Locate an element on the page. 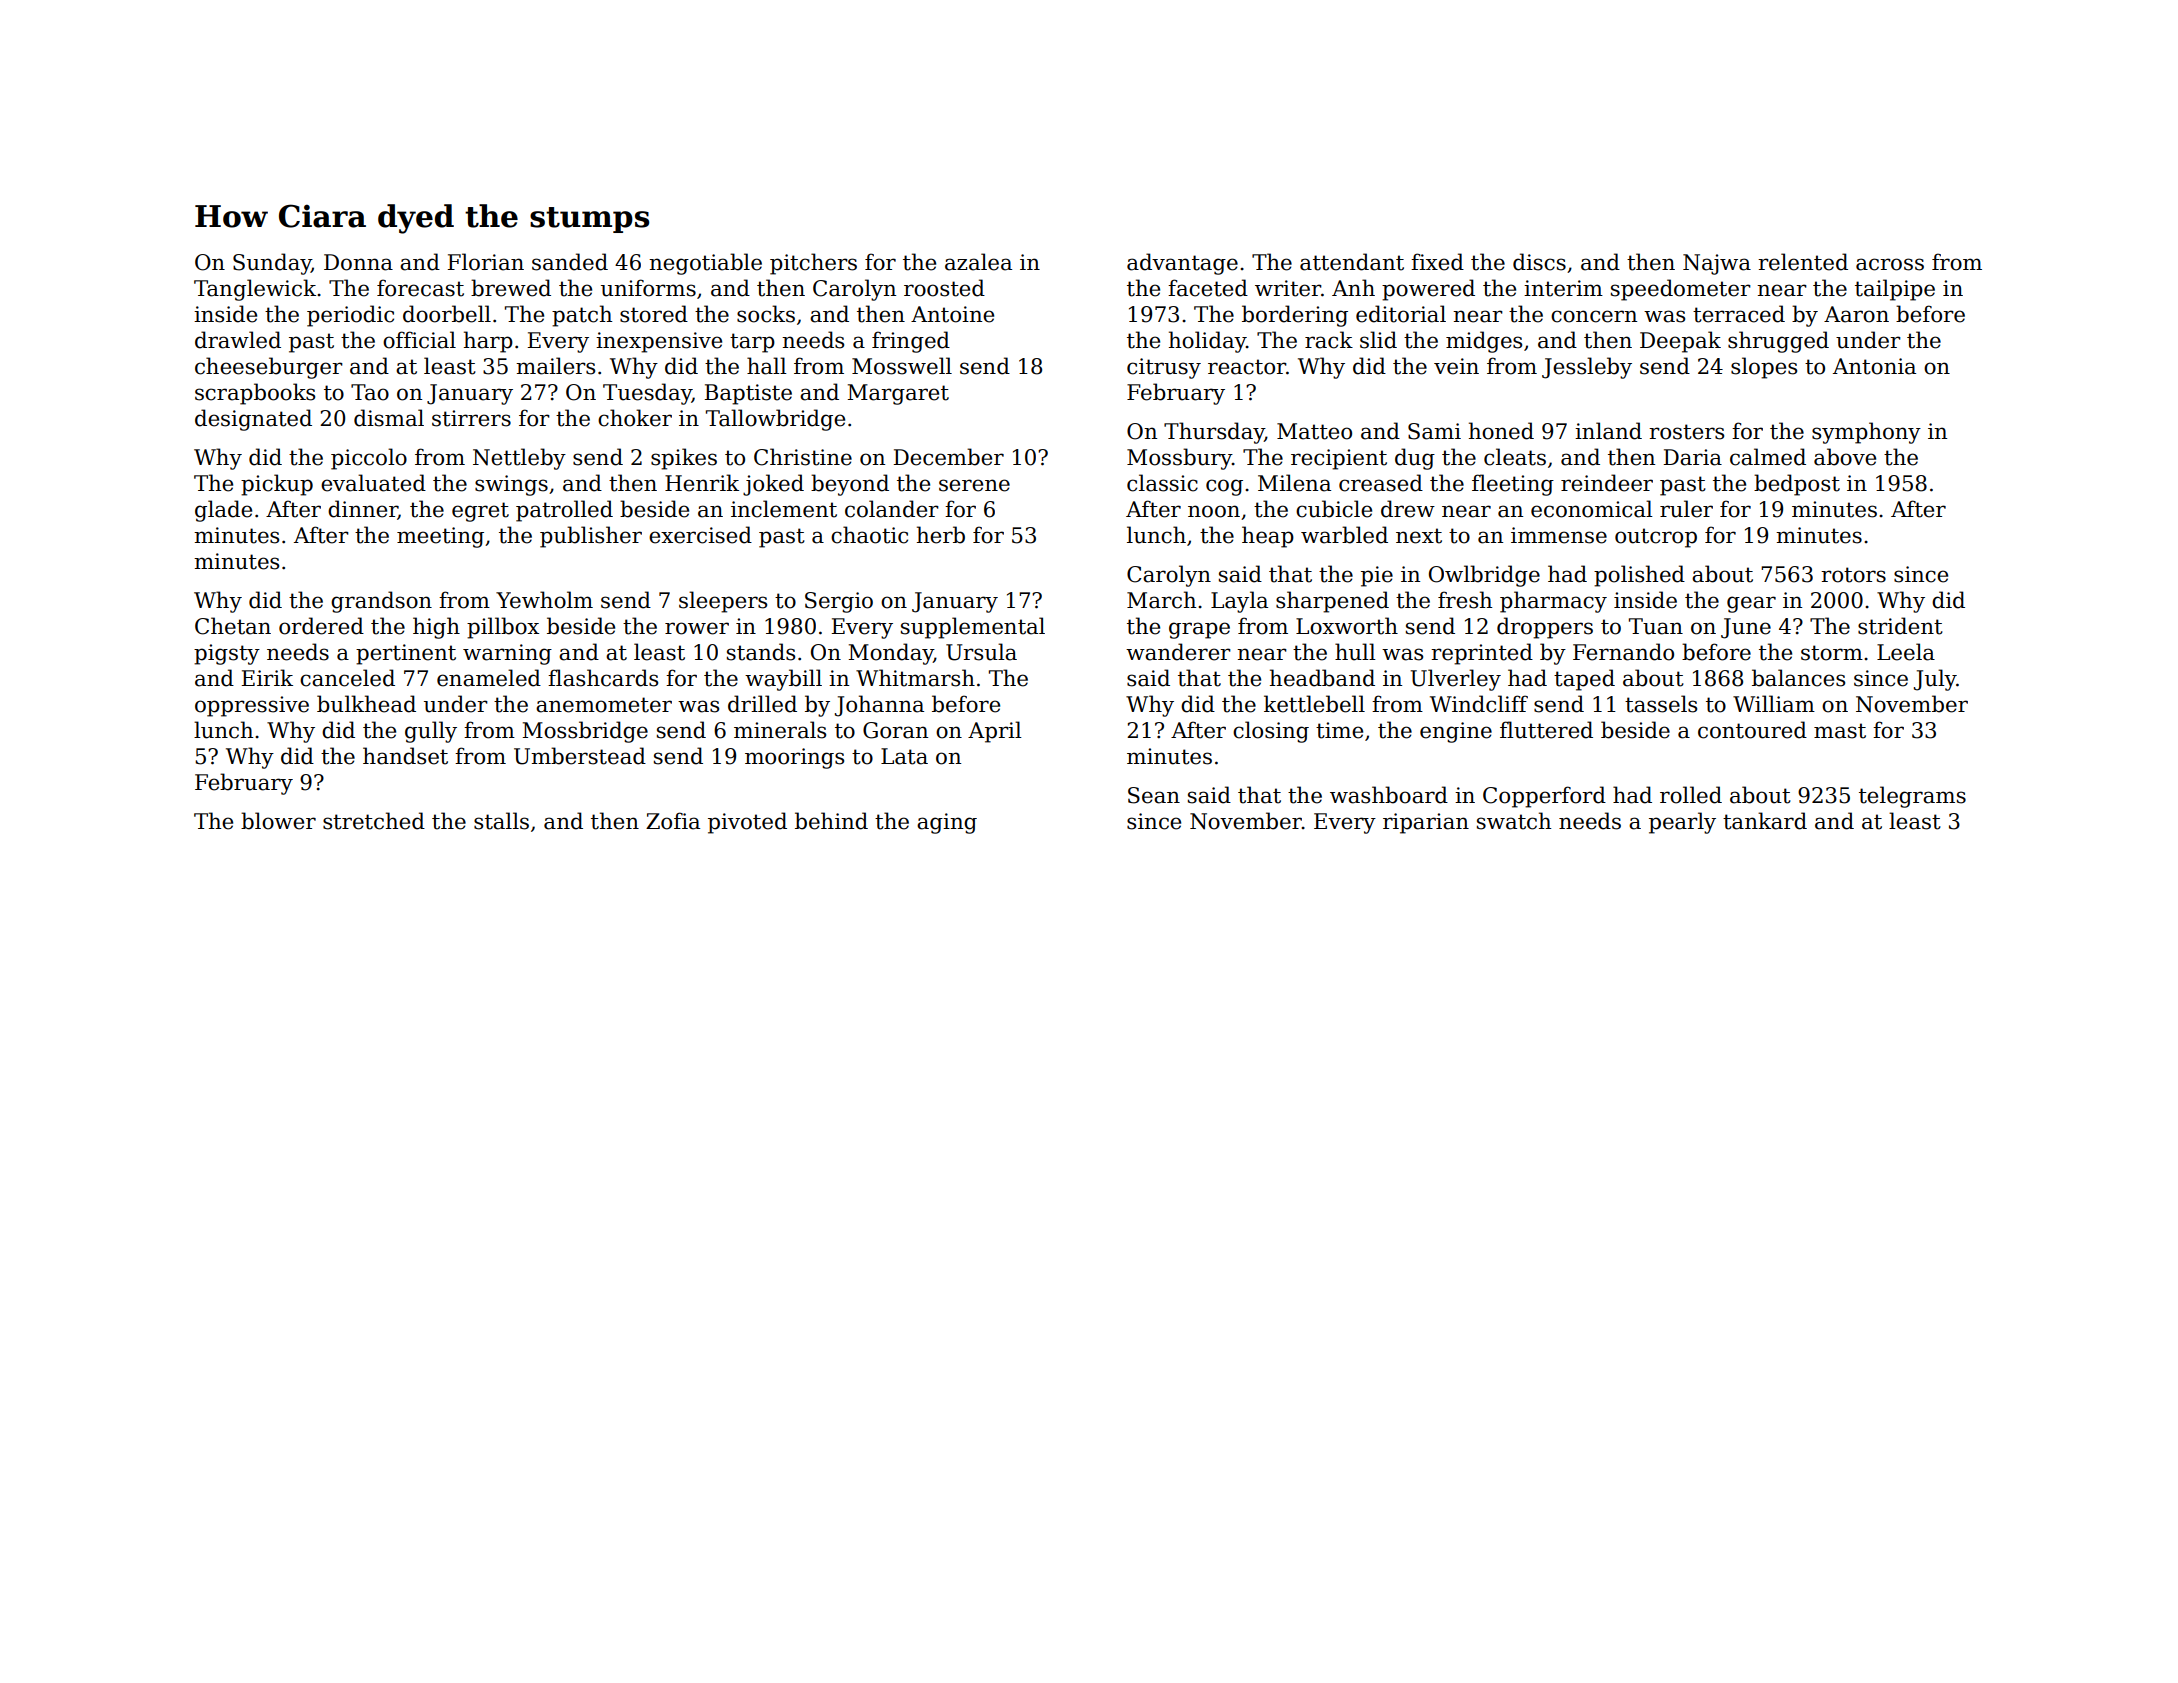  Mosswell is located at coordinates (902, 366).
